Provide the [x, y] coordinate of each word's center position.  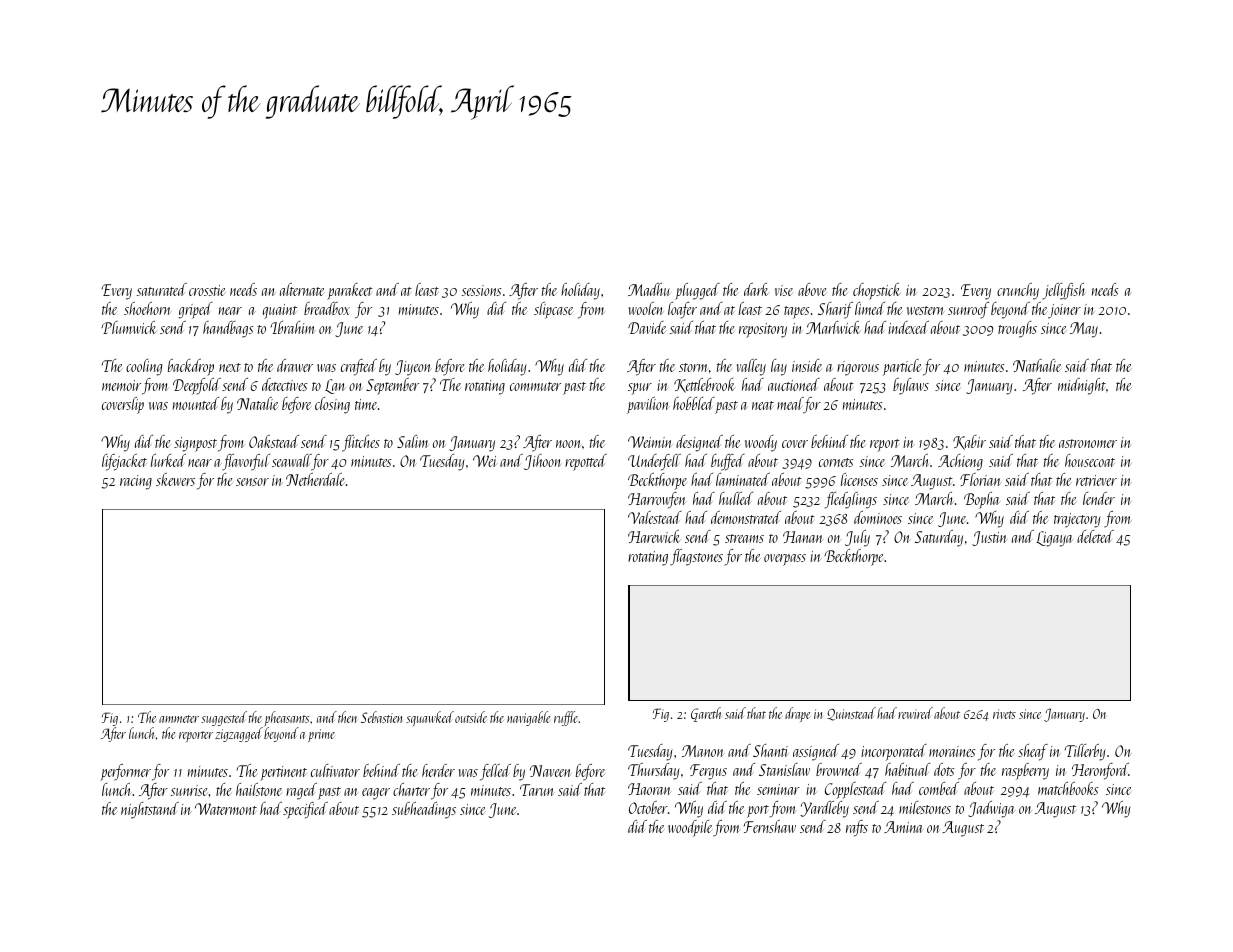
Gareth [706, 714]
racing [136, 482]
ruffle [566, 718]
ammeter [179, 719]
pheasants [286, 718]
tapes [796, 312]
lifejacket [124, 462]
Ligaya [1054, 539]
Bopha [982, 500]
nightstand [150, 810]
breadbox [327, 308]
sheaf [1033, 752]
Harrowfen [657, 500]
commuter [535, 386]
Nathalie [1037, 365]
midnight [1082, 386]
